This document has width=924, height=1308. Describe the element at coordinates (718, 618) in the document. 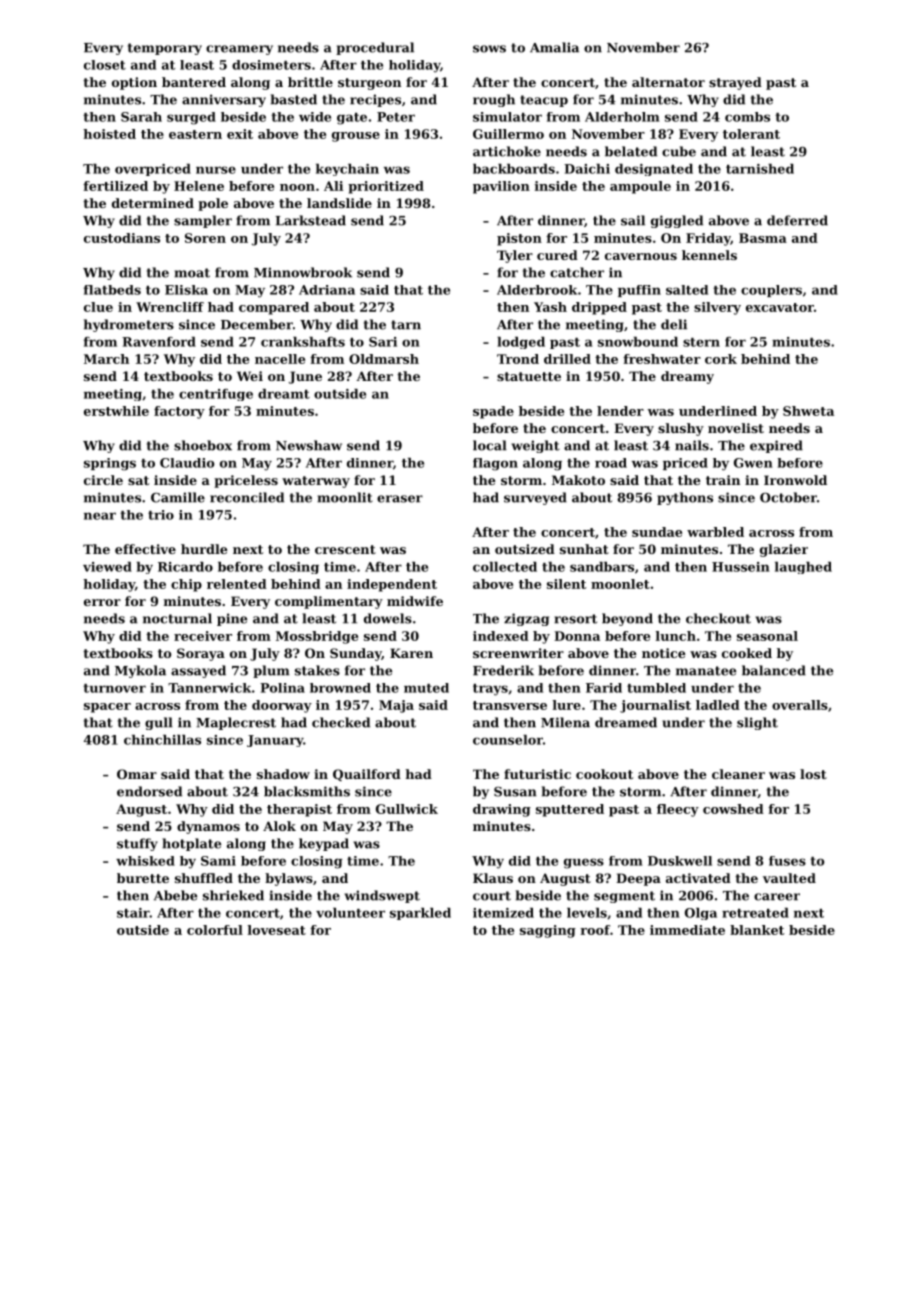

I see `checkout` at that location.
